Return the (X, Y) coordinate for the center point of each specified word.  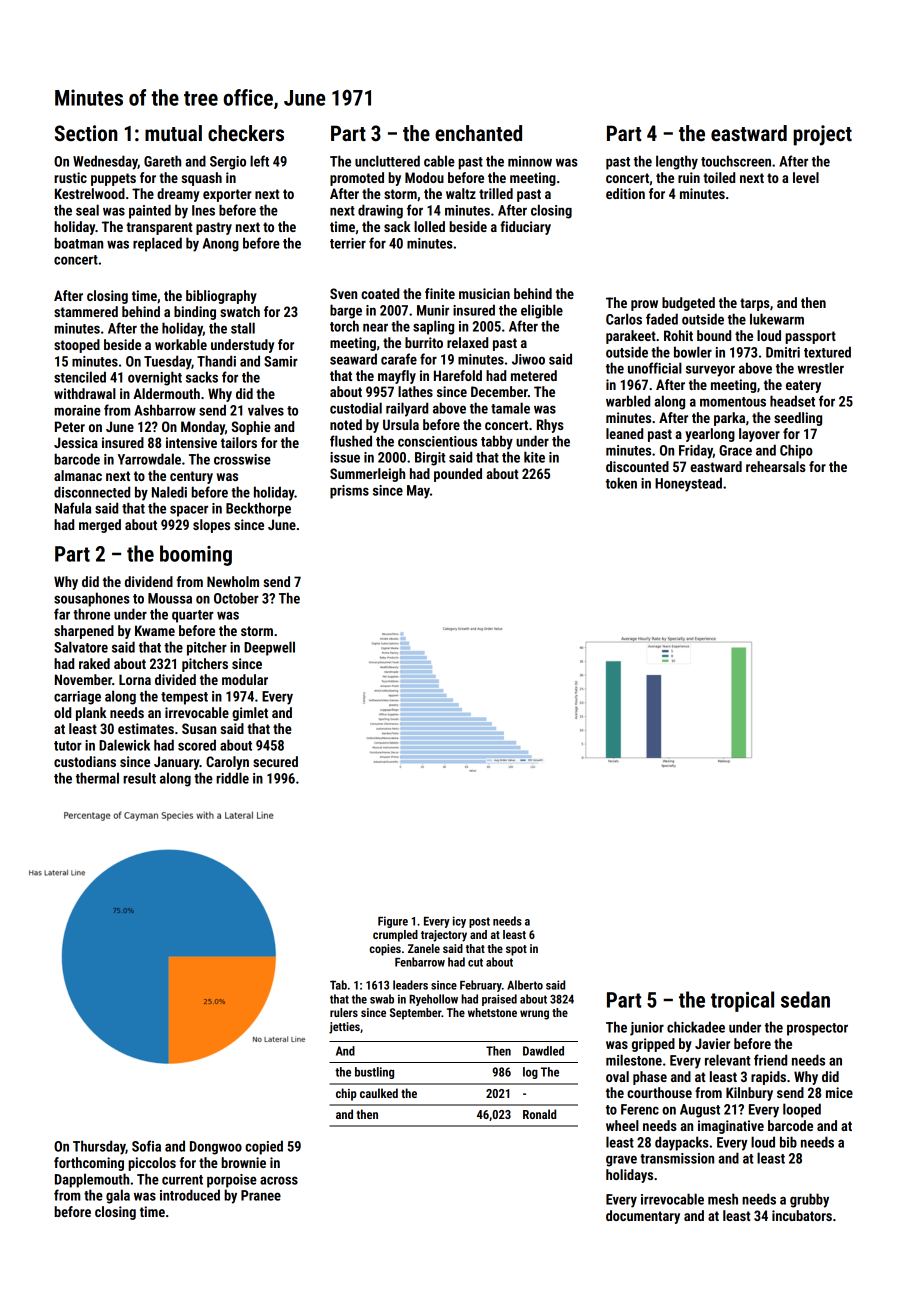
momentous (733, 402)
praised (499, 1000)
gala (118, 1196)
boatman (78, 243)
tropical (742, 1001)
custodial (356, 408)
